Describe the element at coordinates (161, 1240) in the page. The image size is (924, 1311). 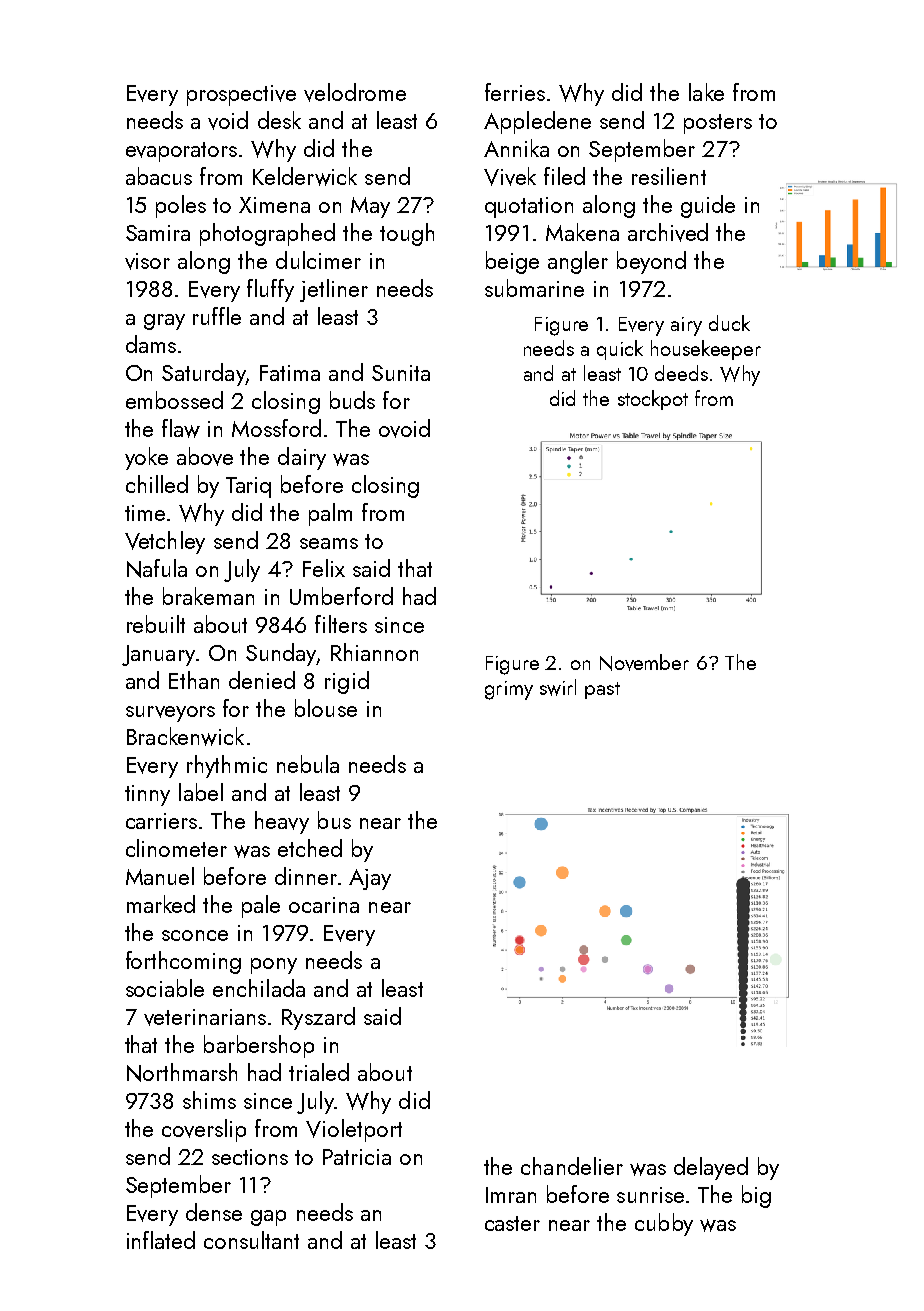
I see `inflated` at that location.
